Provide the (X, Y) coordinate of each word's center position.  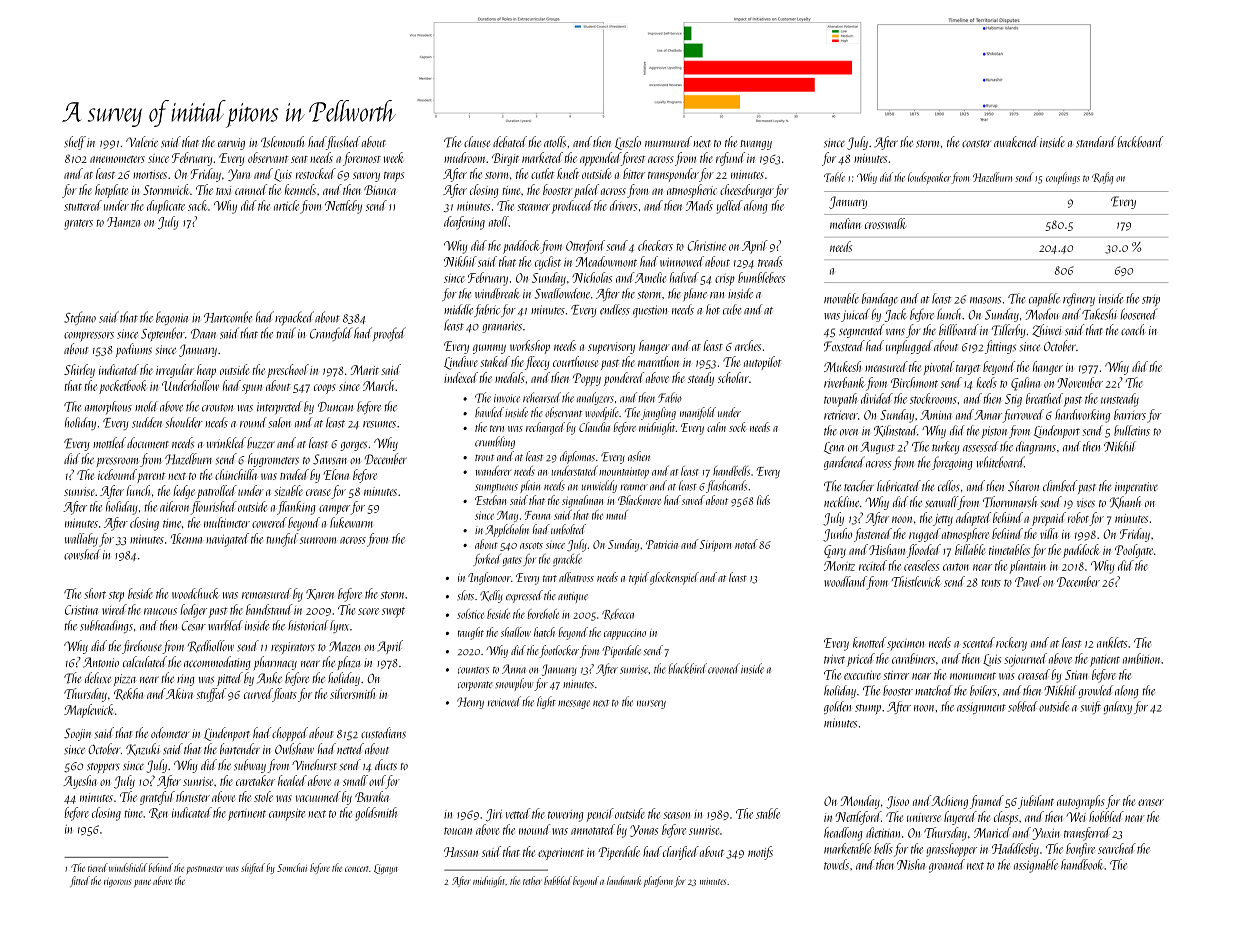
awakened (1016, 141)
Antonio (101, 662)
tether (532, 880)
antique (573, 597)
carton (956, 567)
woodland (845, 581)
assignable (1036, 866)
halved (684, 277)
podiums (134, 350)
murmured (668, 141)
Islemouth (283, 142)
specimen (905, 646)
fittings (1000, 347)
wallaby (81, 540)
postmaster (205, 870)
